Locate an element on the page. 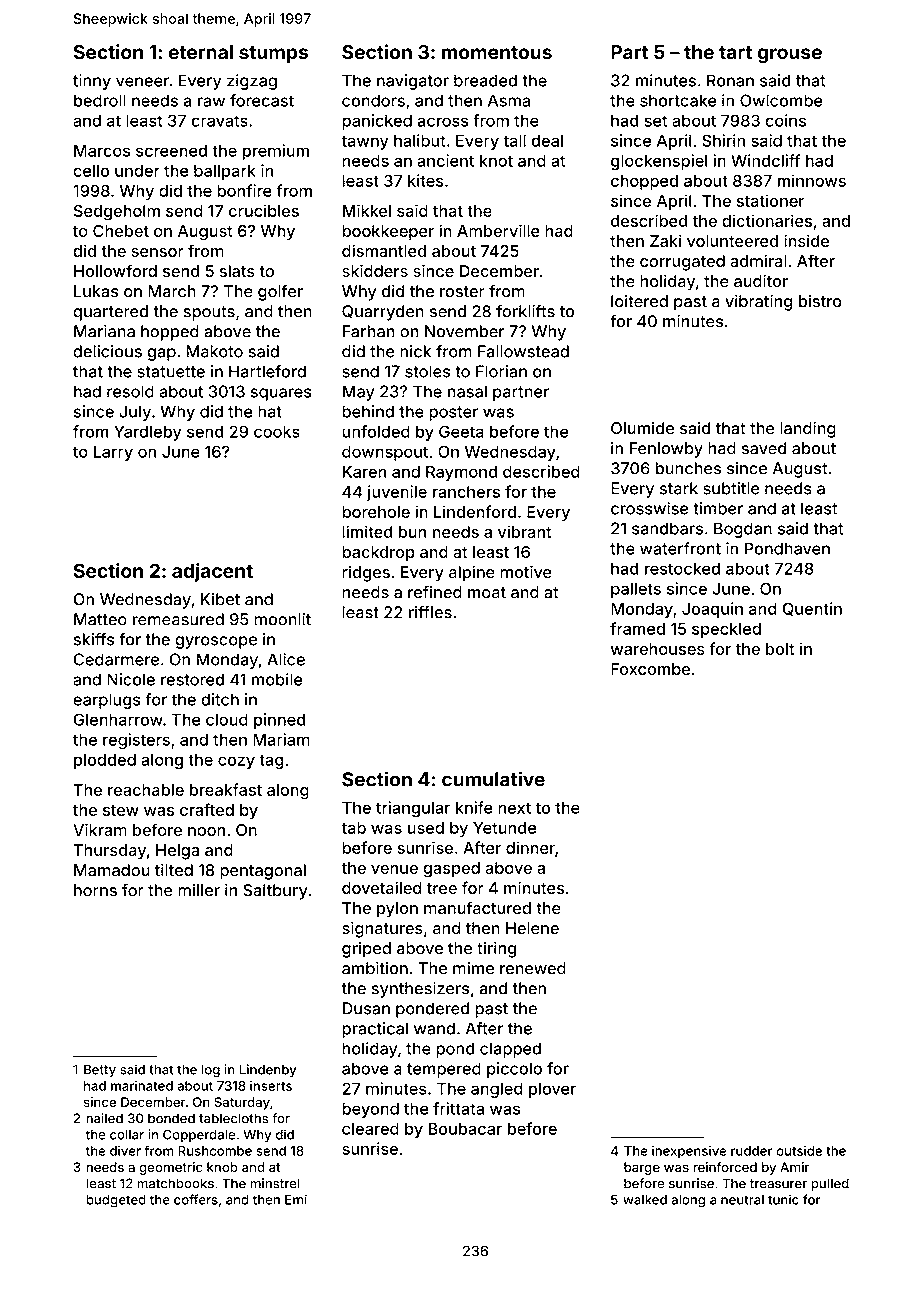 The height and width of the page is (1308, 924). budgeted is located at coordinates (116, 1201).
